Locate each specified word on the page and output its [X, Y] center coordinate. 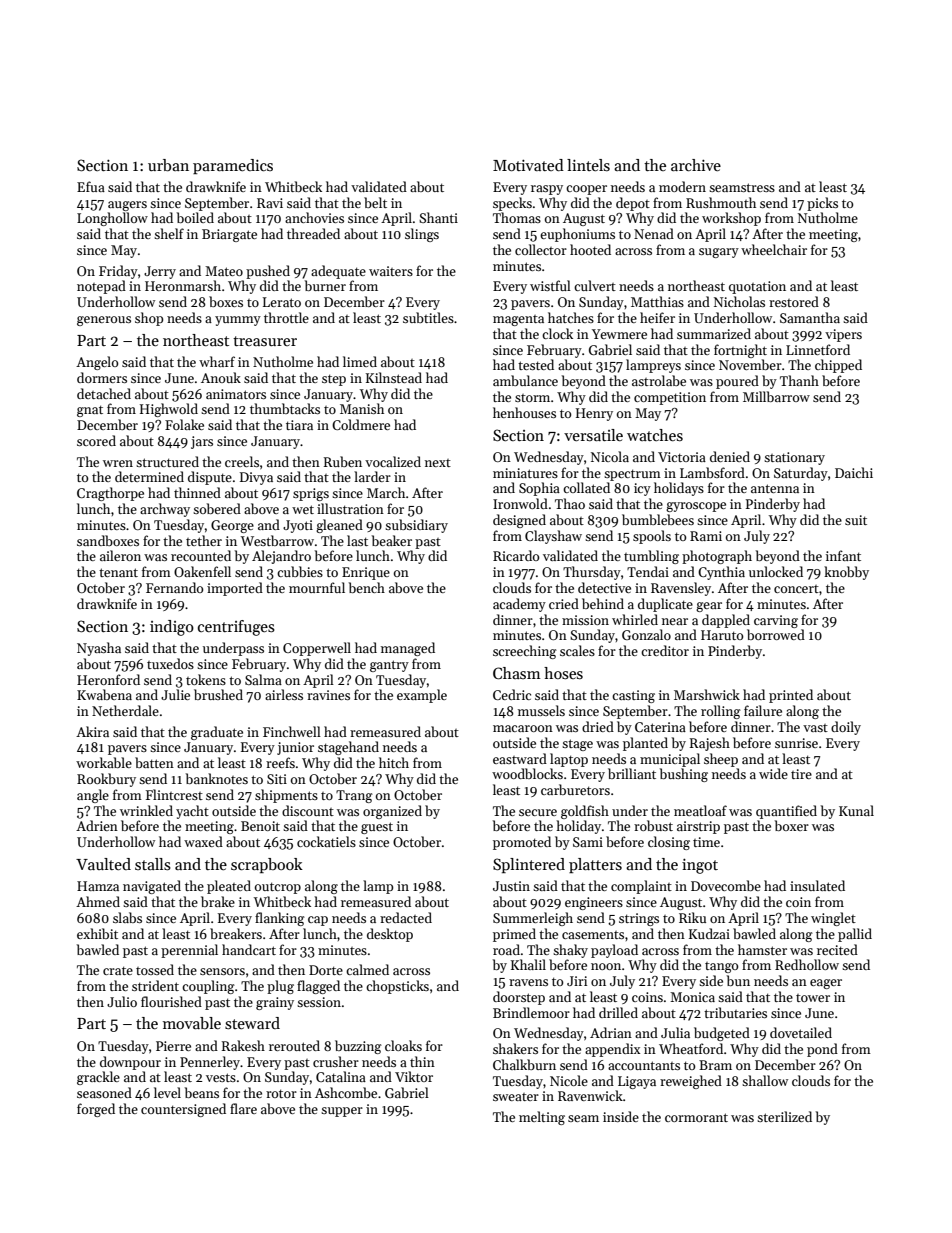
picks [822, 204]
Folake [184, 424]
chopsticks [397, 987]
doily [846, 728]
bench [367, 587]
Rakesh [243, 1045]
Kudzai [709, 933]
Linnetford [818, 349]
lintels [588, 165]
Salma [263, 679]
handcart [249, 949]
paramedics [233, 166]
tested [536, 364]
